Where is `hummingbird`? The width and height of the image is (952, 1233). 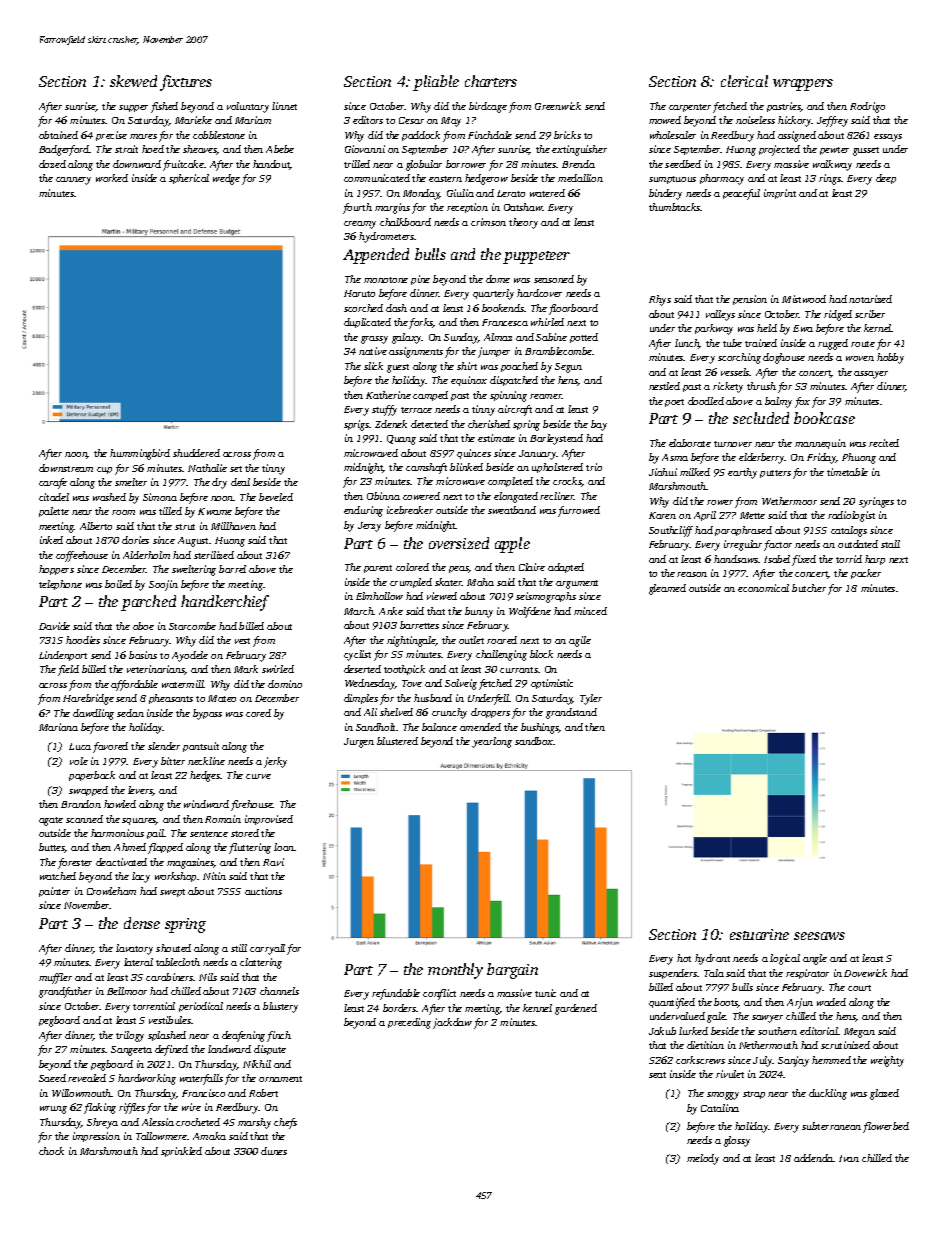 hummingbird is located at coordinates (140, 454).
